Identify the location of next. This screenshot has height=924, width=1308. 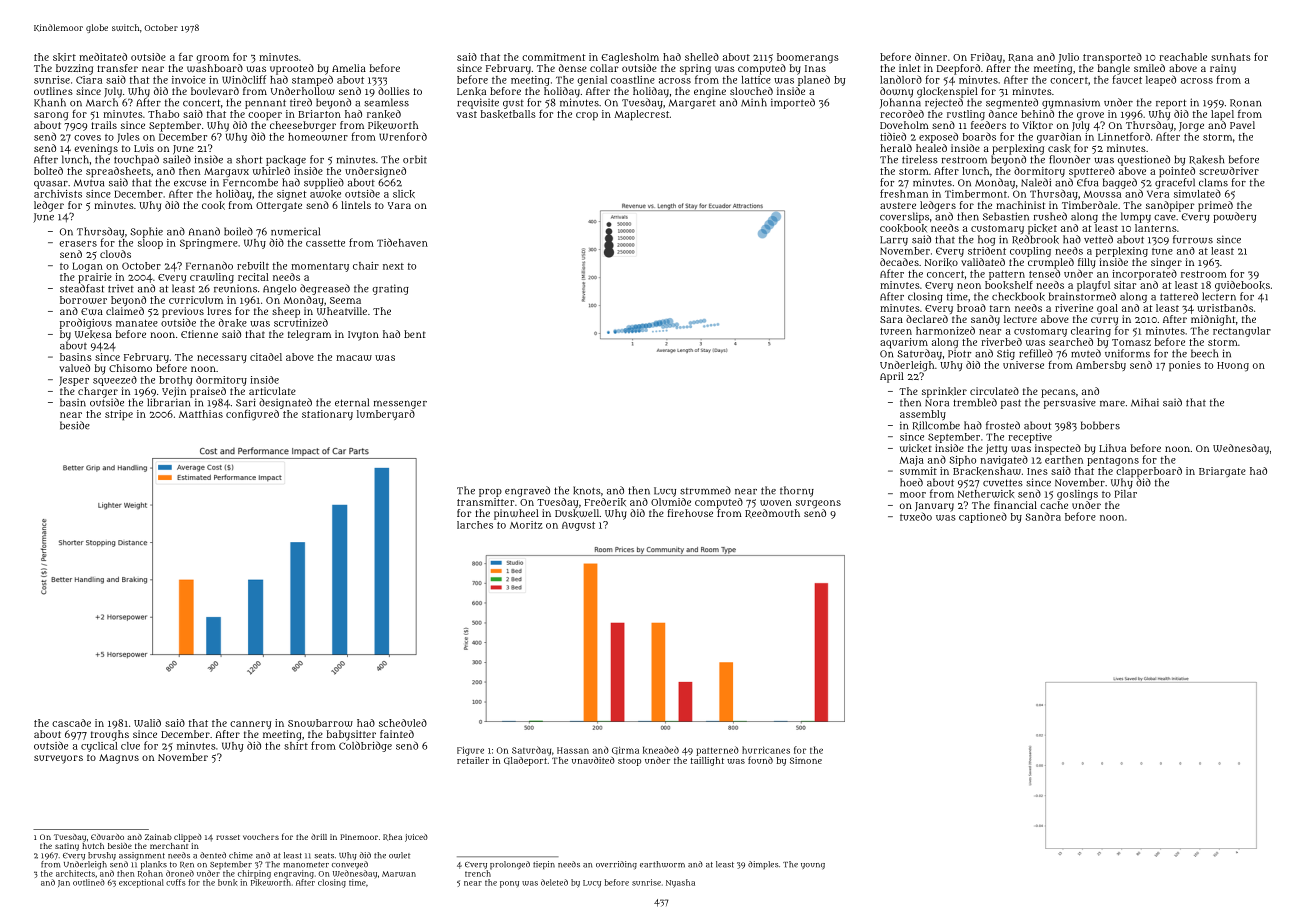
(393, 266).
